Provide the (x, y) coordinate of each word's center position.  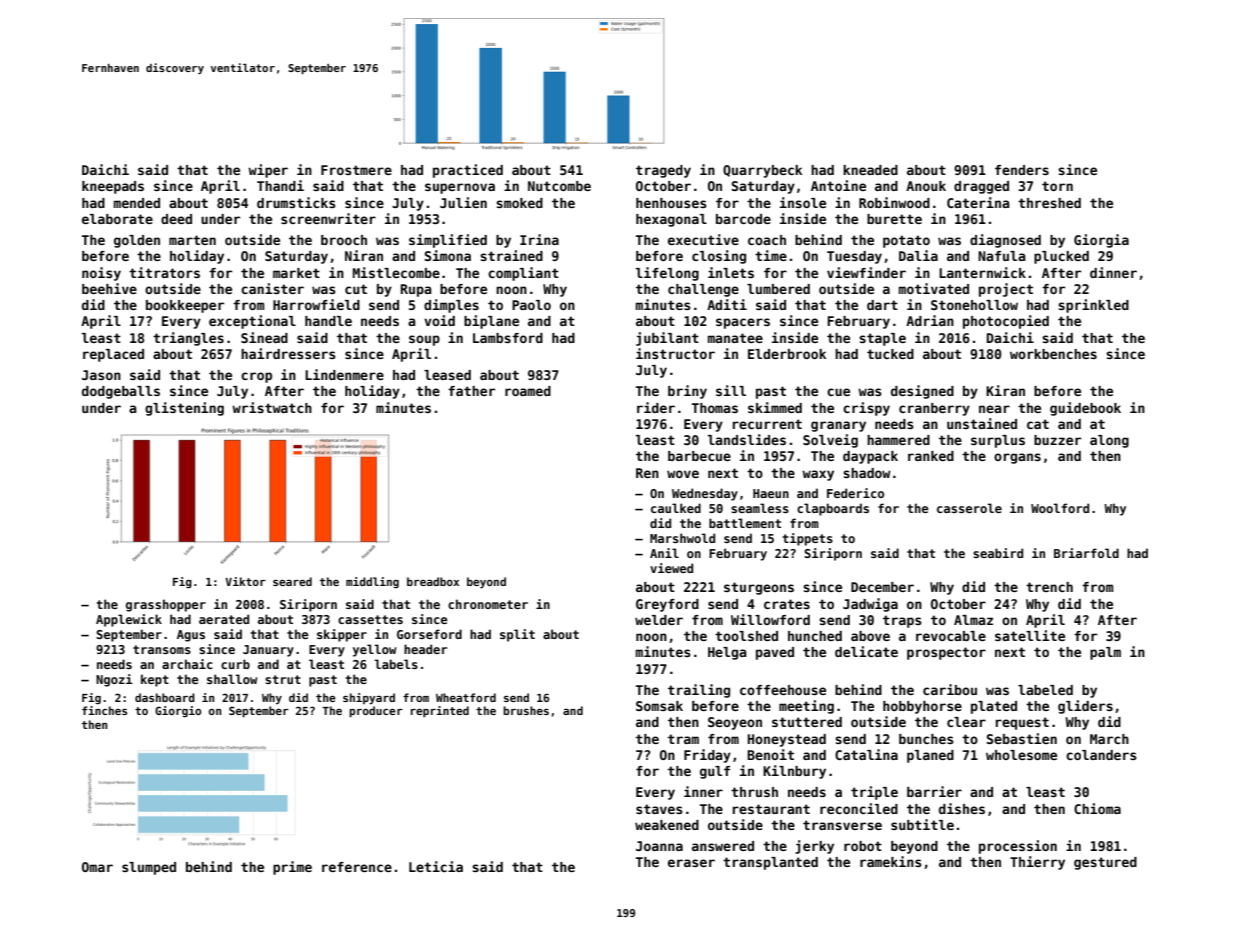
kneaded (870, 170)
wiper (268, 171)
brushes (526, 710)
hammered (898, 440)
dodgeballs (121, 392)
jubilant (667, 339)
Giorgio (178, 711)
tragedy (663, 171)
